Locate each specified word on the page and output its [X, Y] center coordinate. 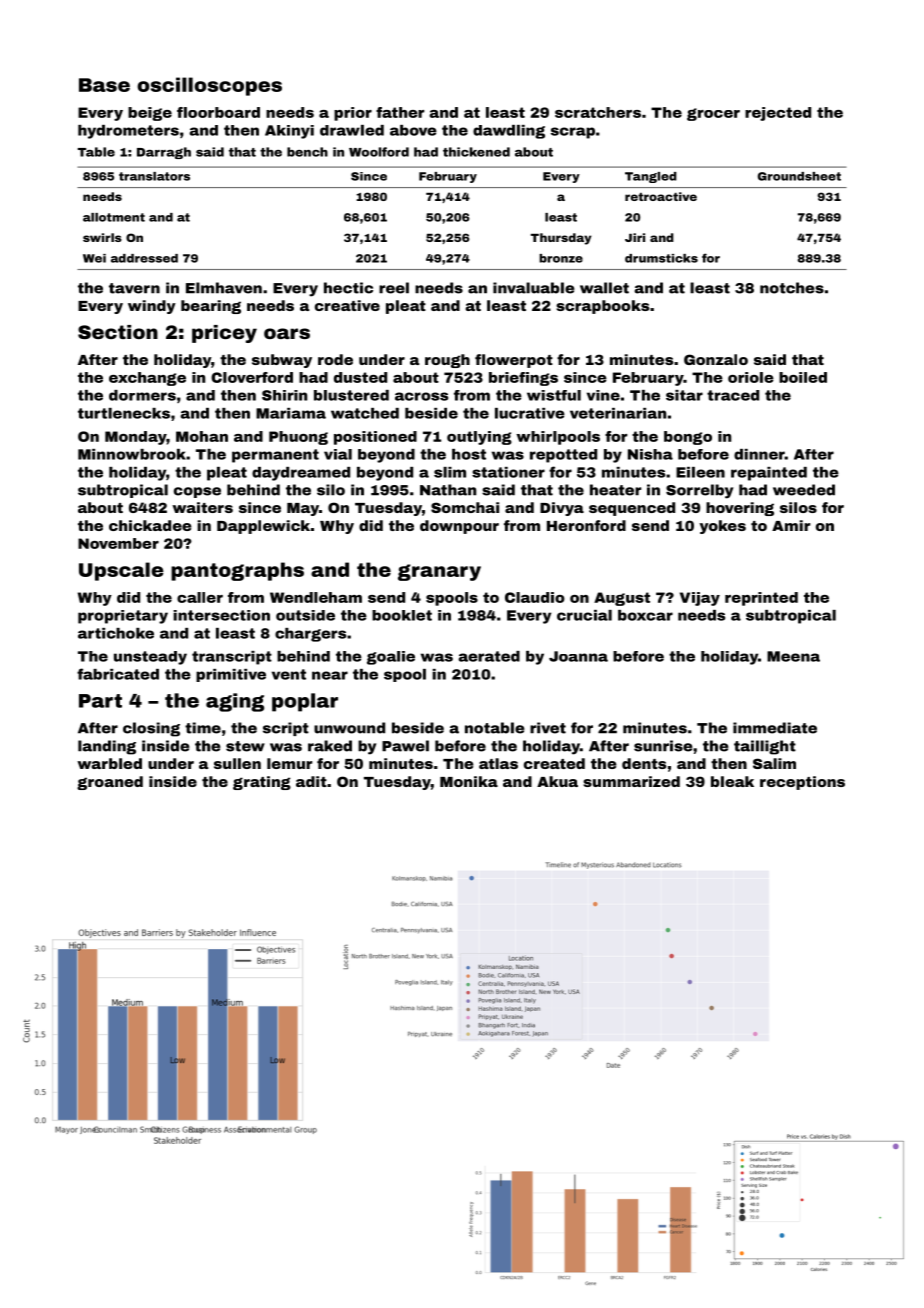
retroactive [661, 196]
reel [394, 288]
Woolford [379, 152]
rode [335, 359]
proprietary [123, 617]
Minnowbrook [132, 454]
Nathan [448, 490]
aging [235, 702]
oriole [751, 377]
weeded [804, 490]
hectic [348, 288]
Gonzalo [716, 359]
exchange [147, 379]
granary [439, 572]
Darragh [164, 153]
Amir [791, 525]
